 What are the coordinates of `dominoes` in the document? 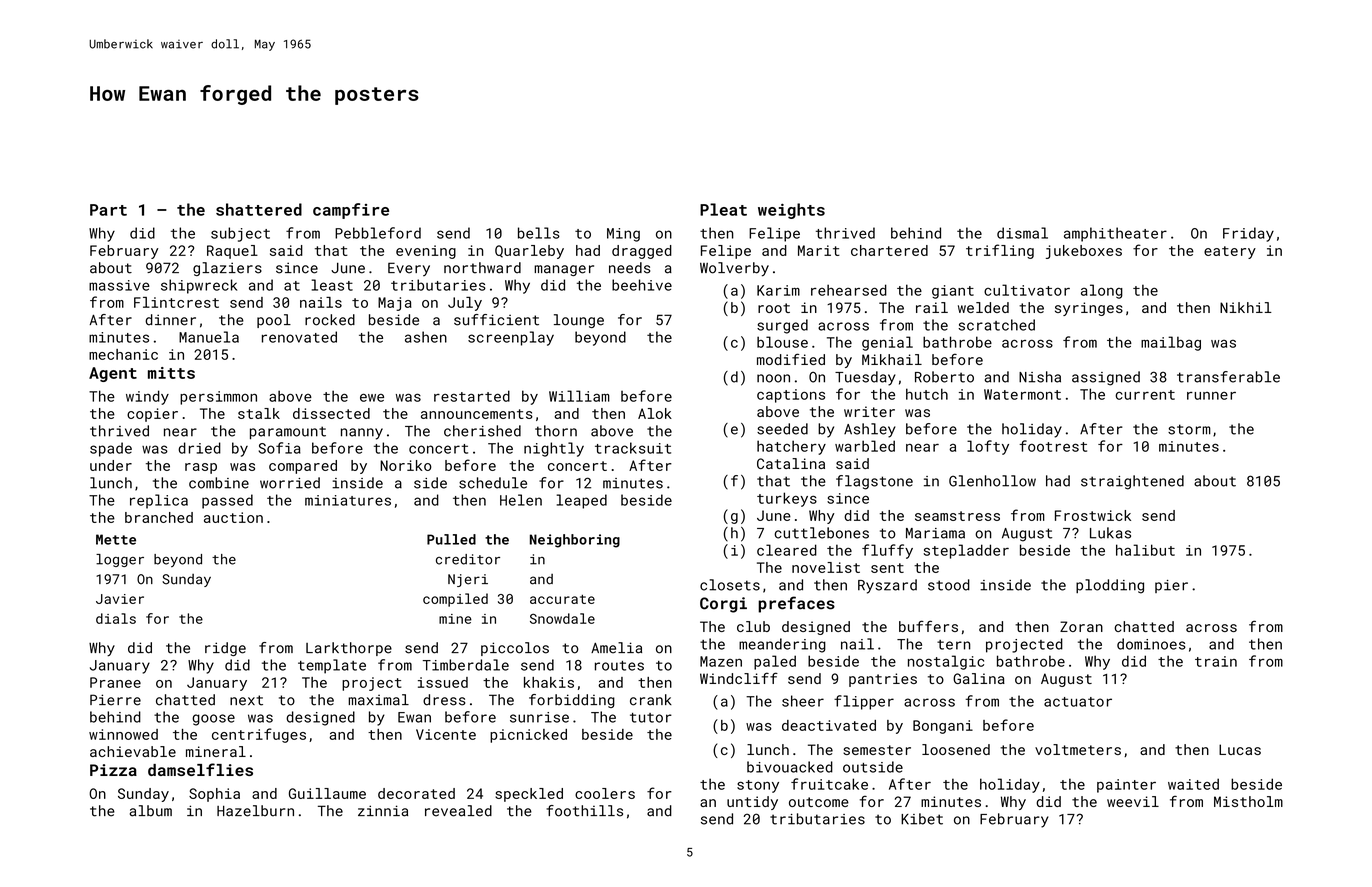 It's located at (1151, 644).
